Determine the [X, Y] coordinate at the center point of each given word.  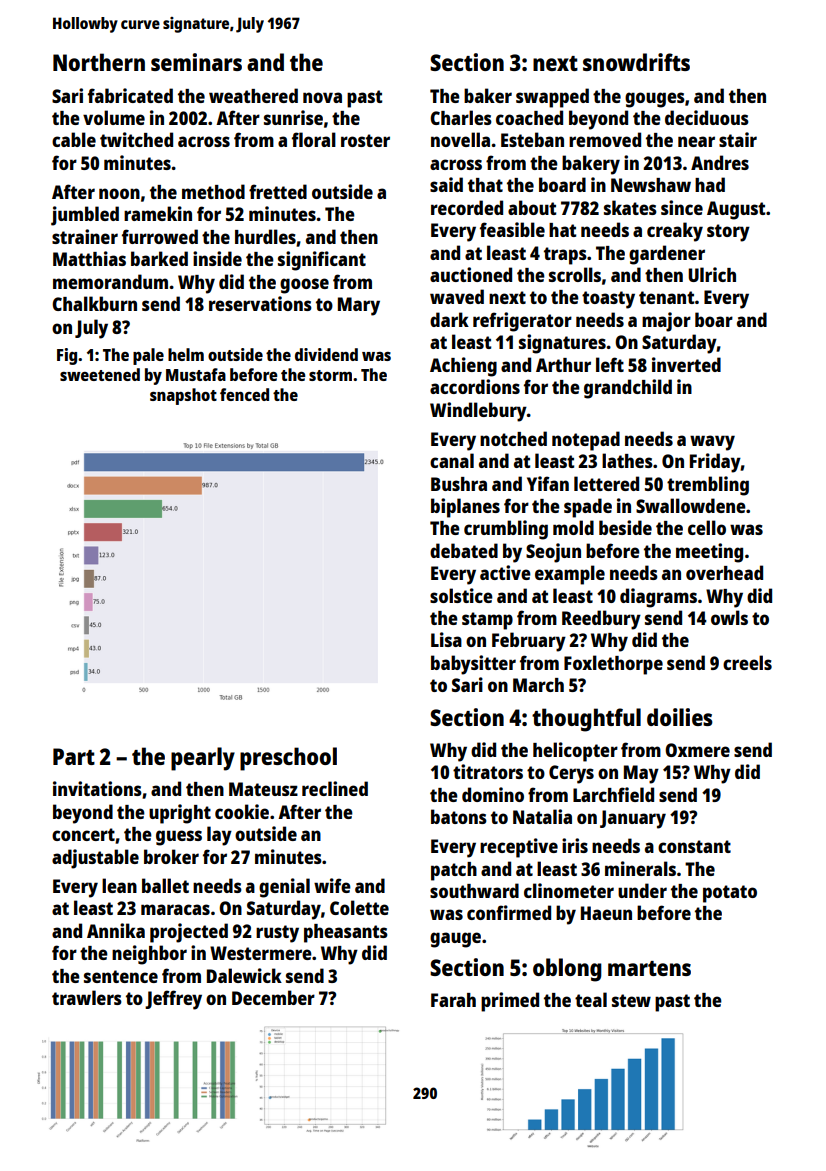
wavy [712, 443]
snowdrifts [636, 62]
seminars [196, 62]
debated [464, 550]
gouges [655, 100]
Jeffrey [173, 1000]
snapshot [183, 396]
